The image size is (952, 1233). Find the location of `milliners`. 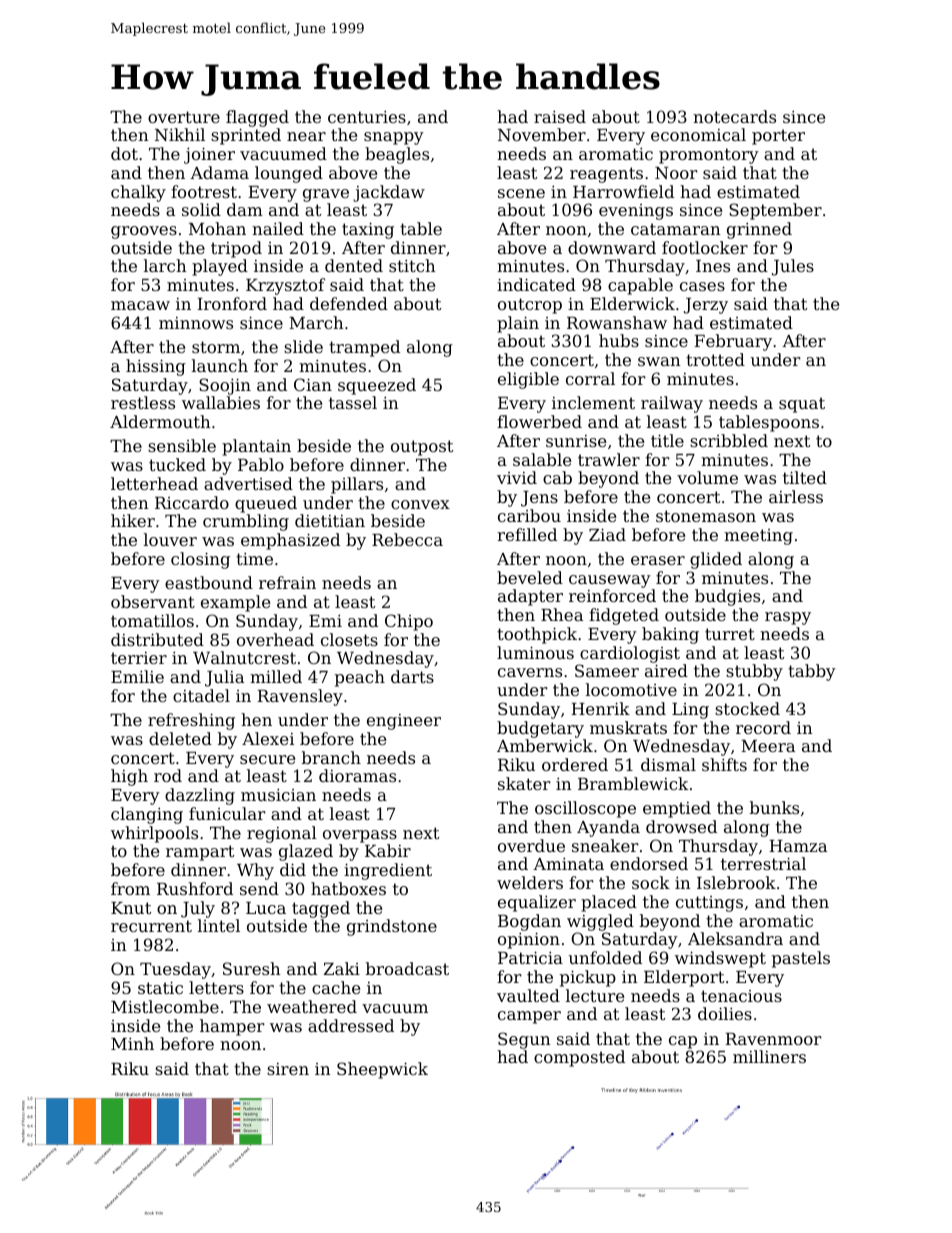

milliners is located at coordinates (769, 1056).
